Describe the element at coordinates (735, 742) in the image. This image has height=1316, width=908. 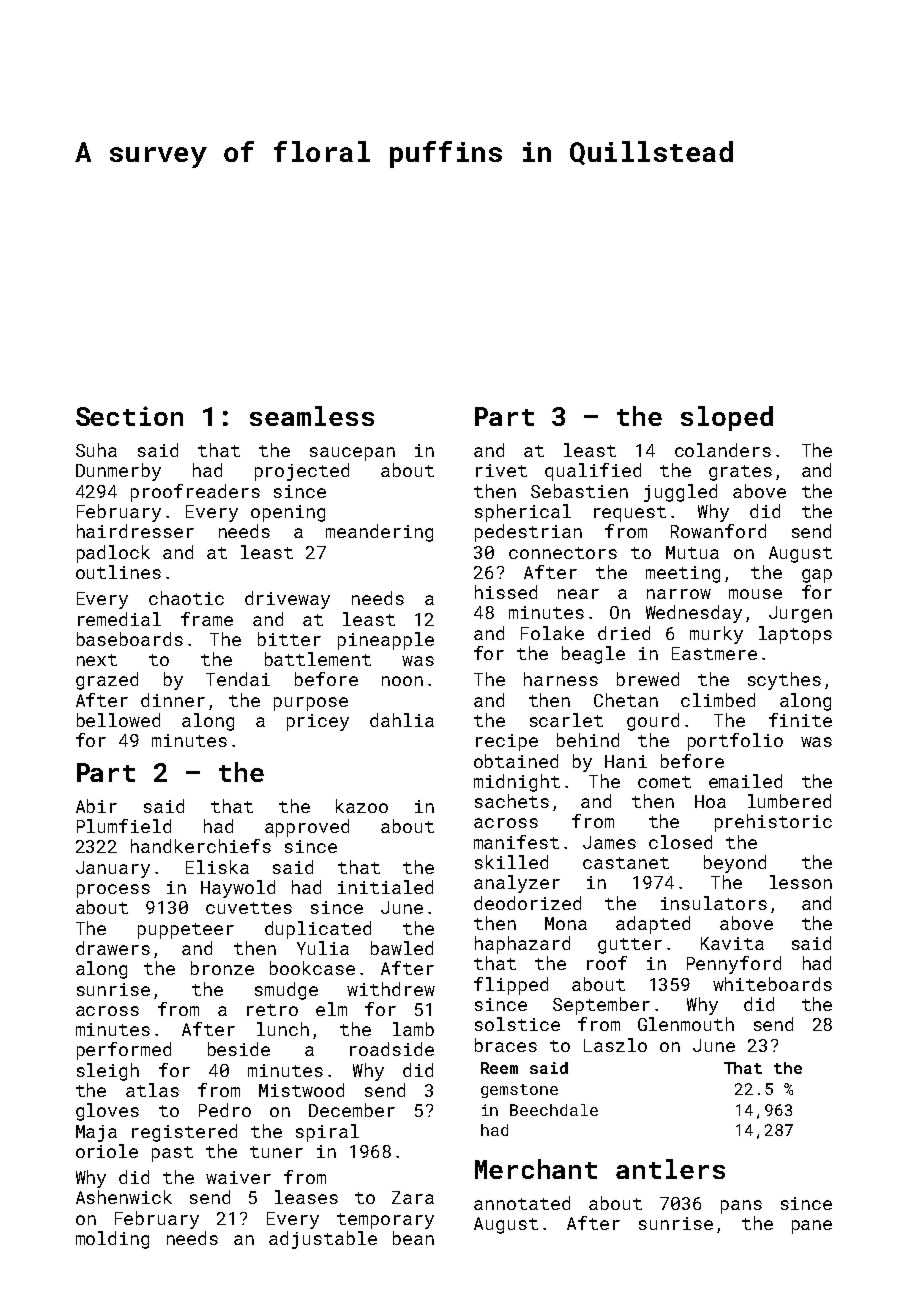
I see `portfolio` at that location.
